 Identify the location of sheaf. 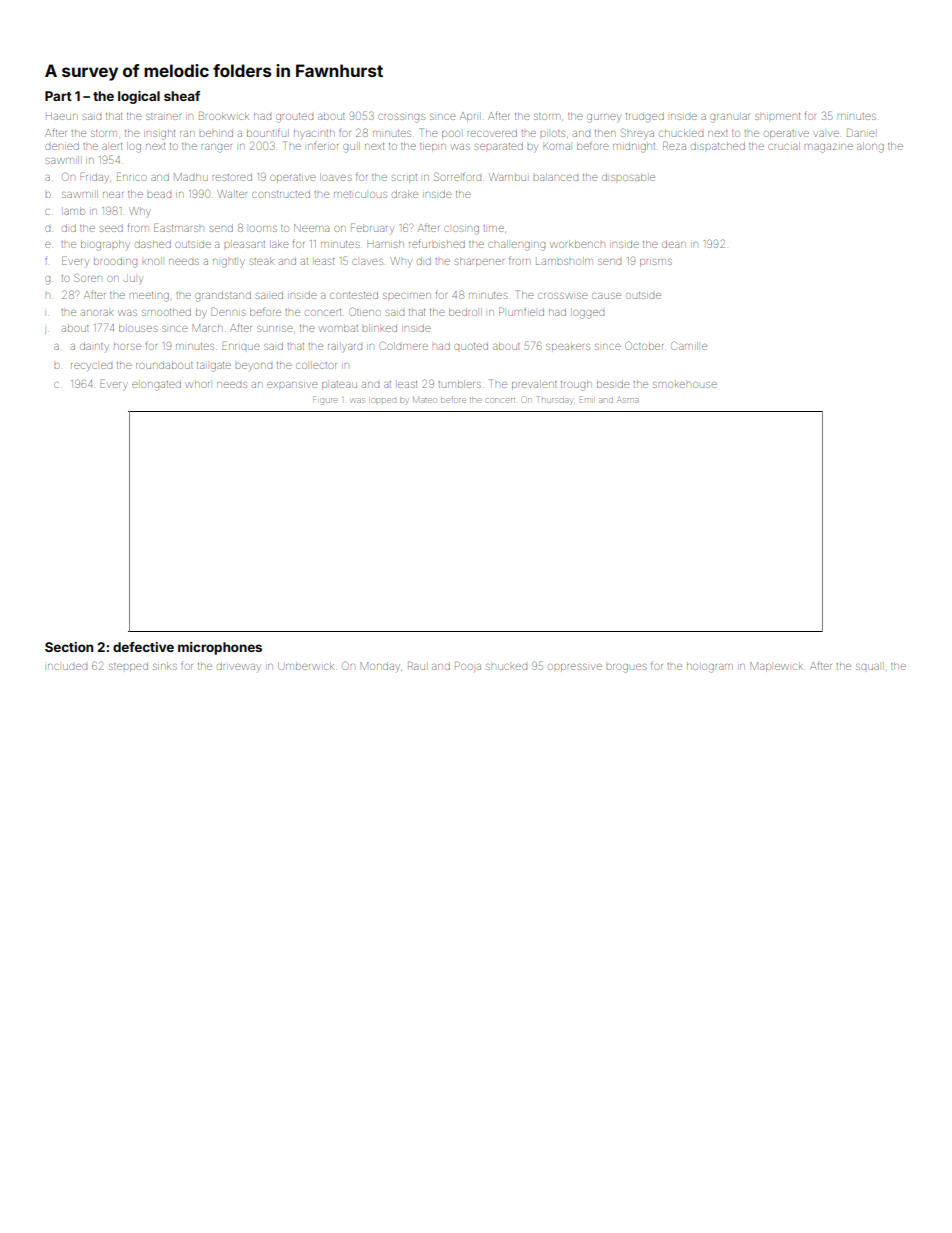
(182, 96).
